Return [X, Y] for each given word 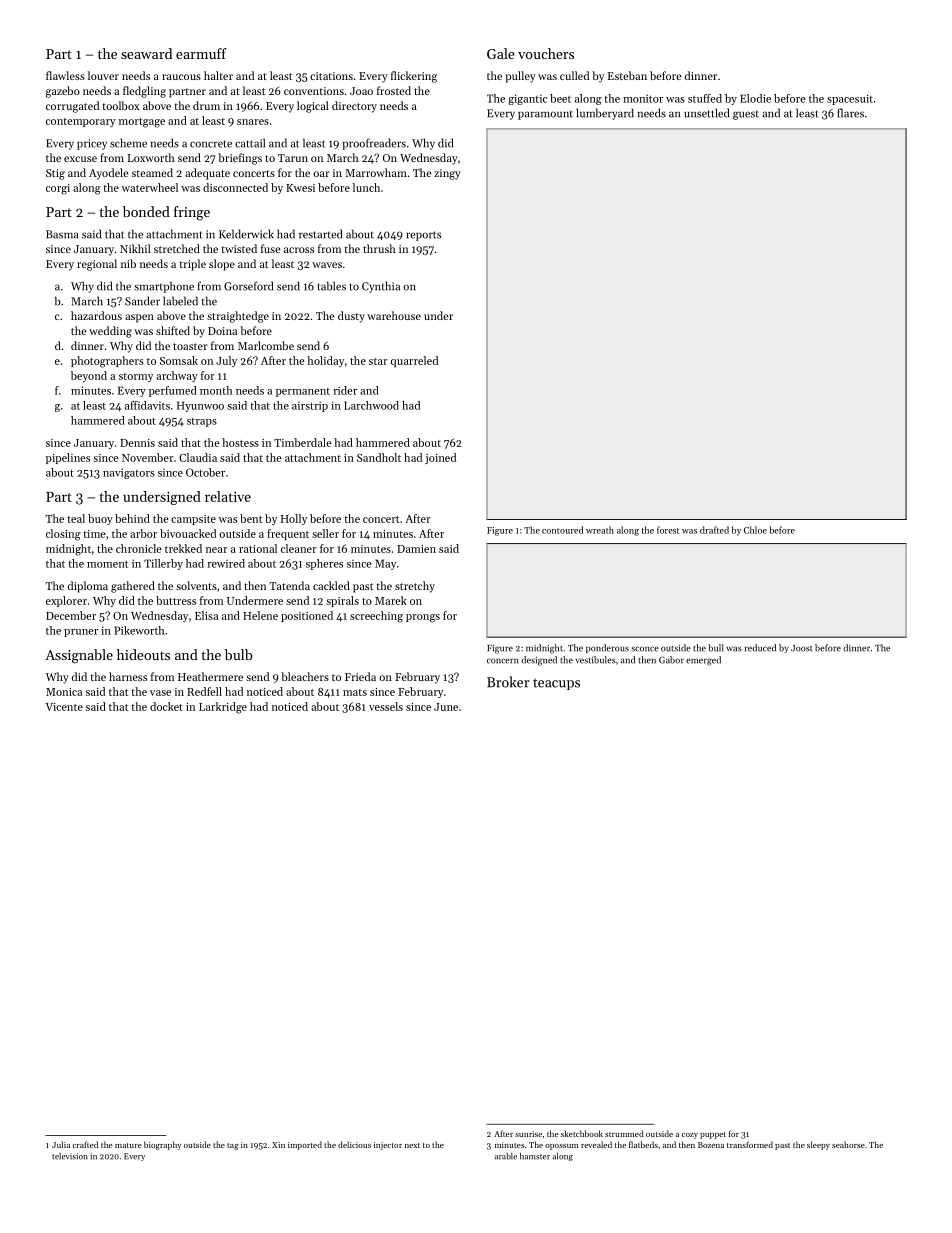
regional [97, 265]
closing [63, 535]
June [446, 707]
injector [388, 1146]
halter [218, 75]
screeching [376, 617]
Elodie [755, 98]
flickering [414, 77]
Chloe [755, 530]
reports [423, 236]
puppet [713, 1135]
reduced [760, 648]
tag [233, 1146]
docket [166, 706]
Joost [801, 648]
